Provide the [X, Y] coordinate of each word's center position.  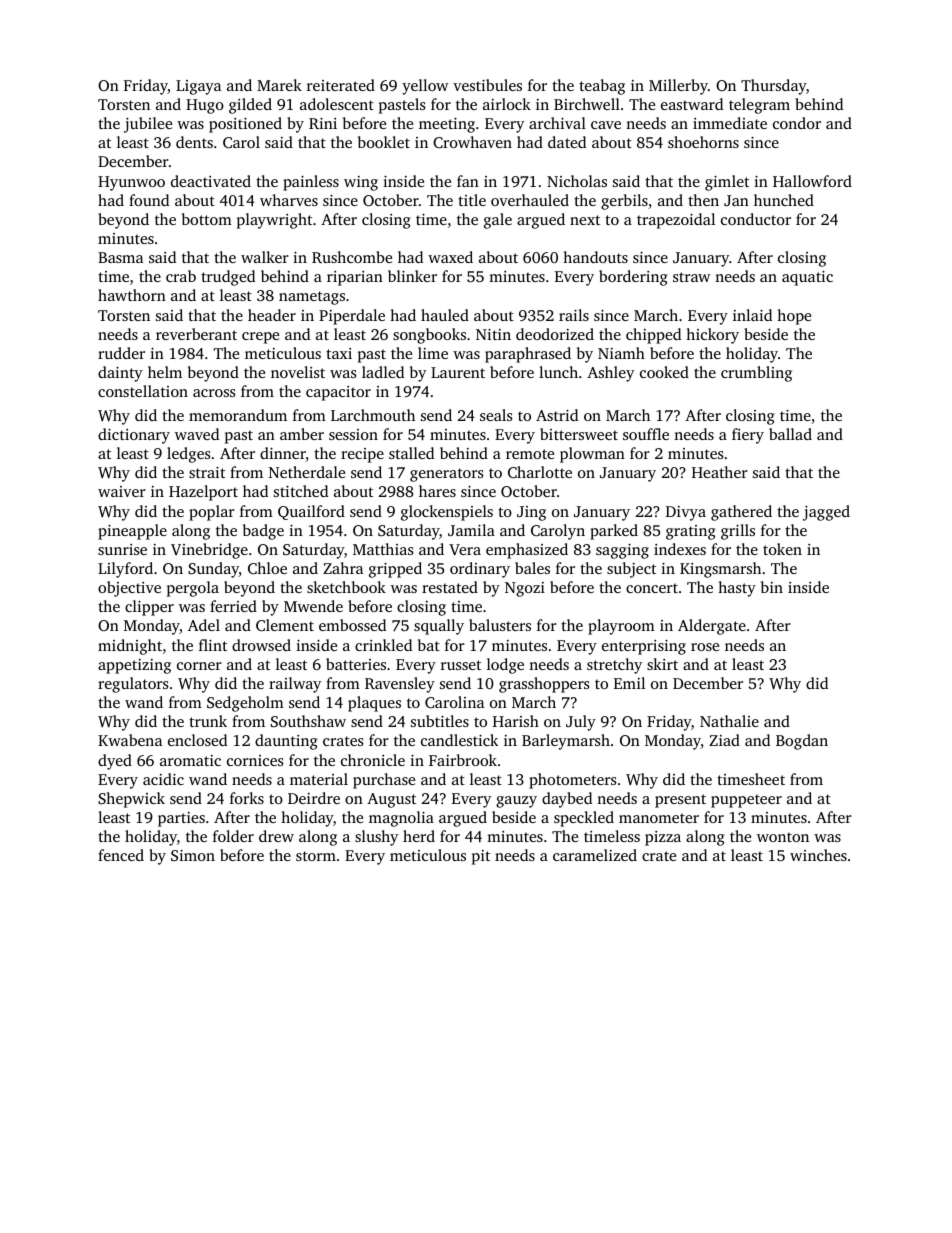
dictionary [134, 436]
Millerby [678, 87]
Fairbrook [463, 760]
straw [691, 277]
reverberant [196, 334]
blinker [412, 276]
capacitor [338, 393]
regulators [133, 685]
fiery [748, 436]
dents [194, 142]
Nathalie [729, 721]
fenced [121, 855]
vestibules [487, 85]
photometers [573, 781]
